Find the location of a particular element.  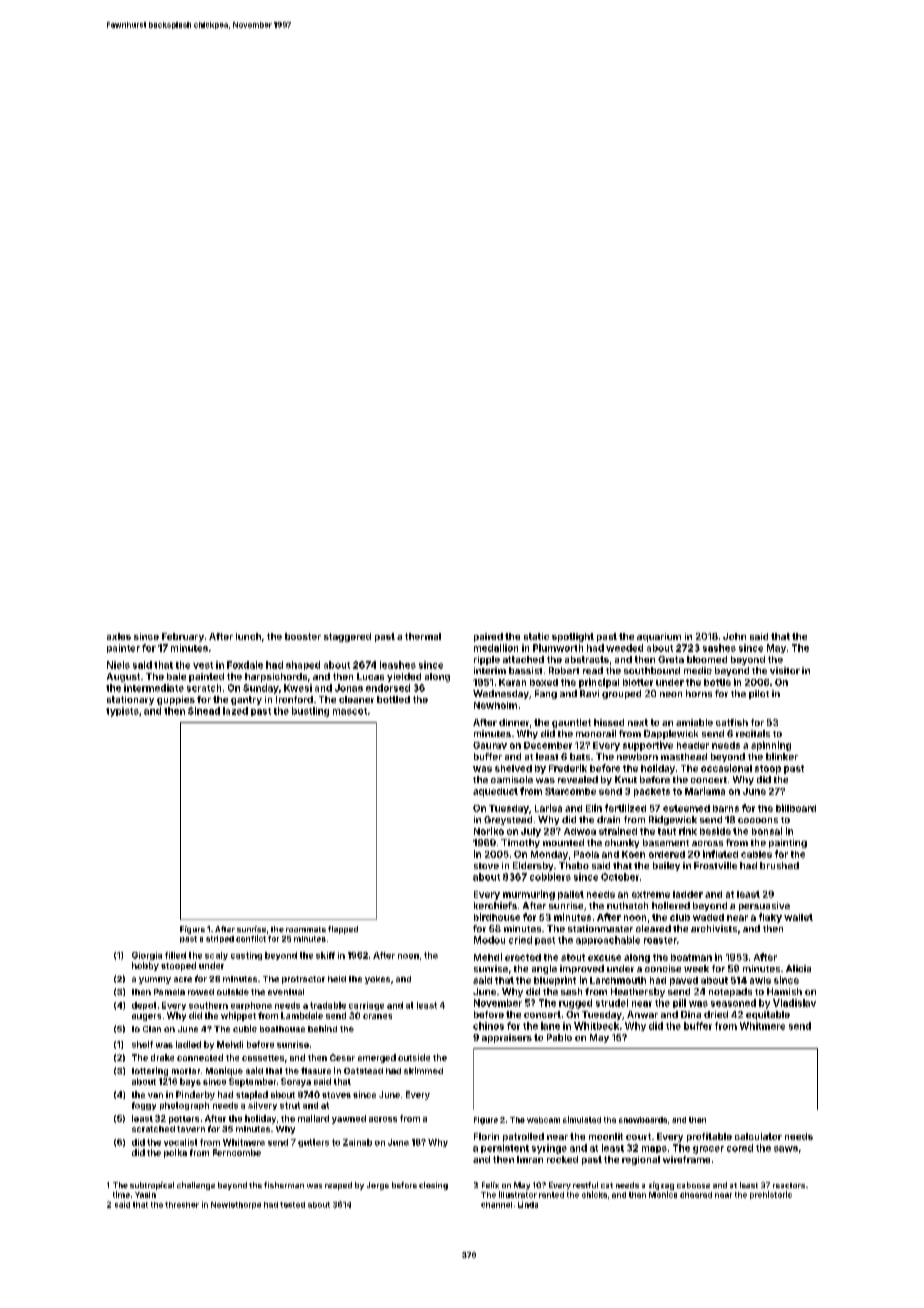

dried is located at coordinates (716, 1014).
